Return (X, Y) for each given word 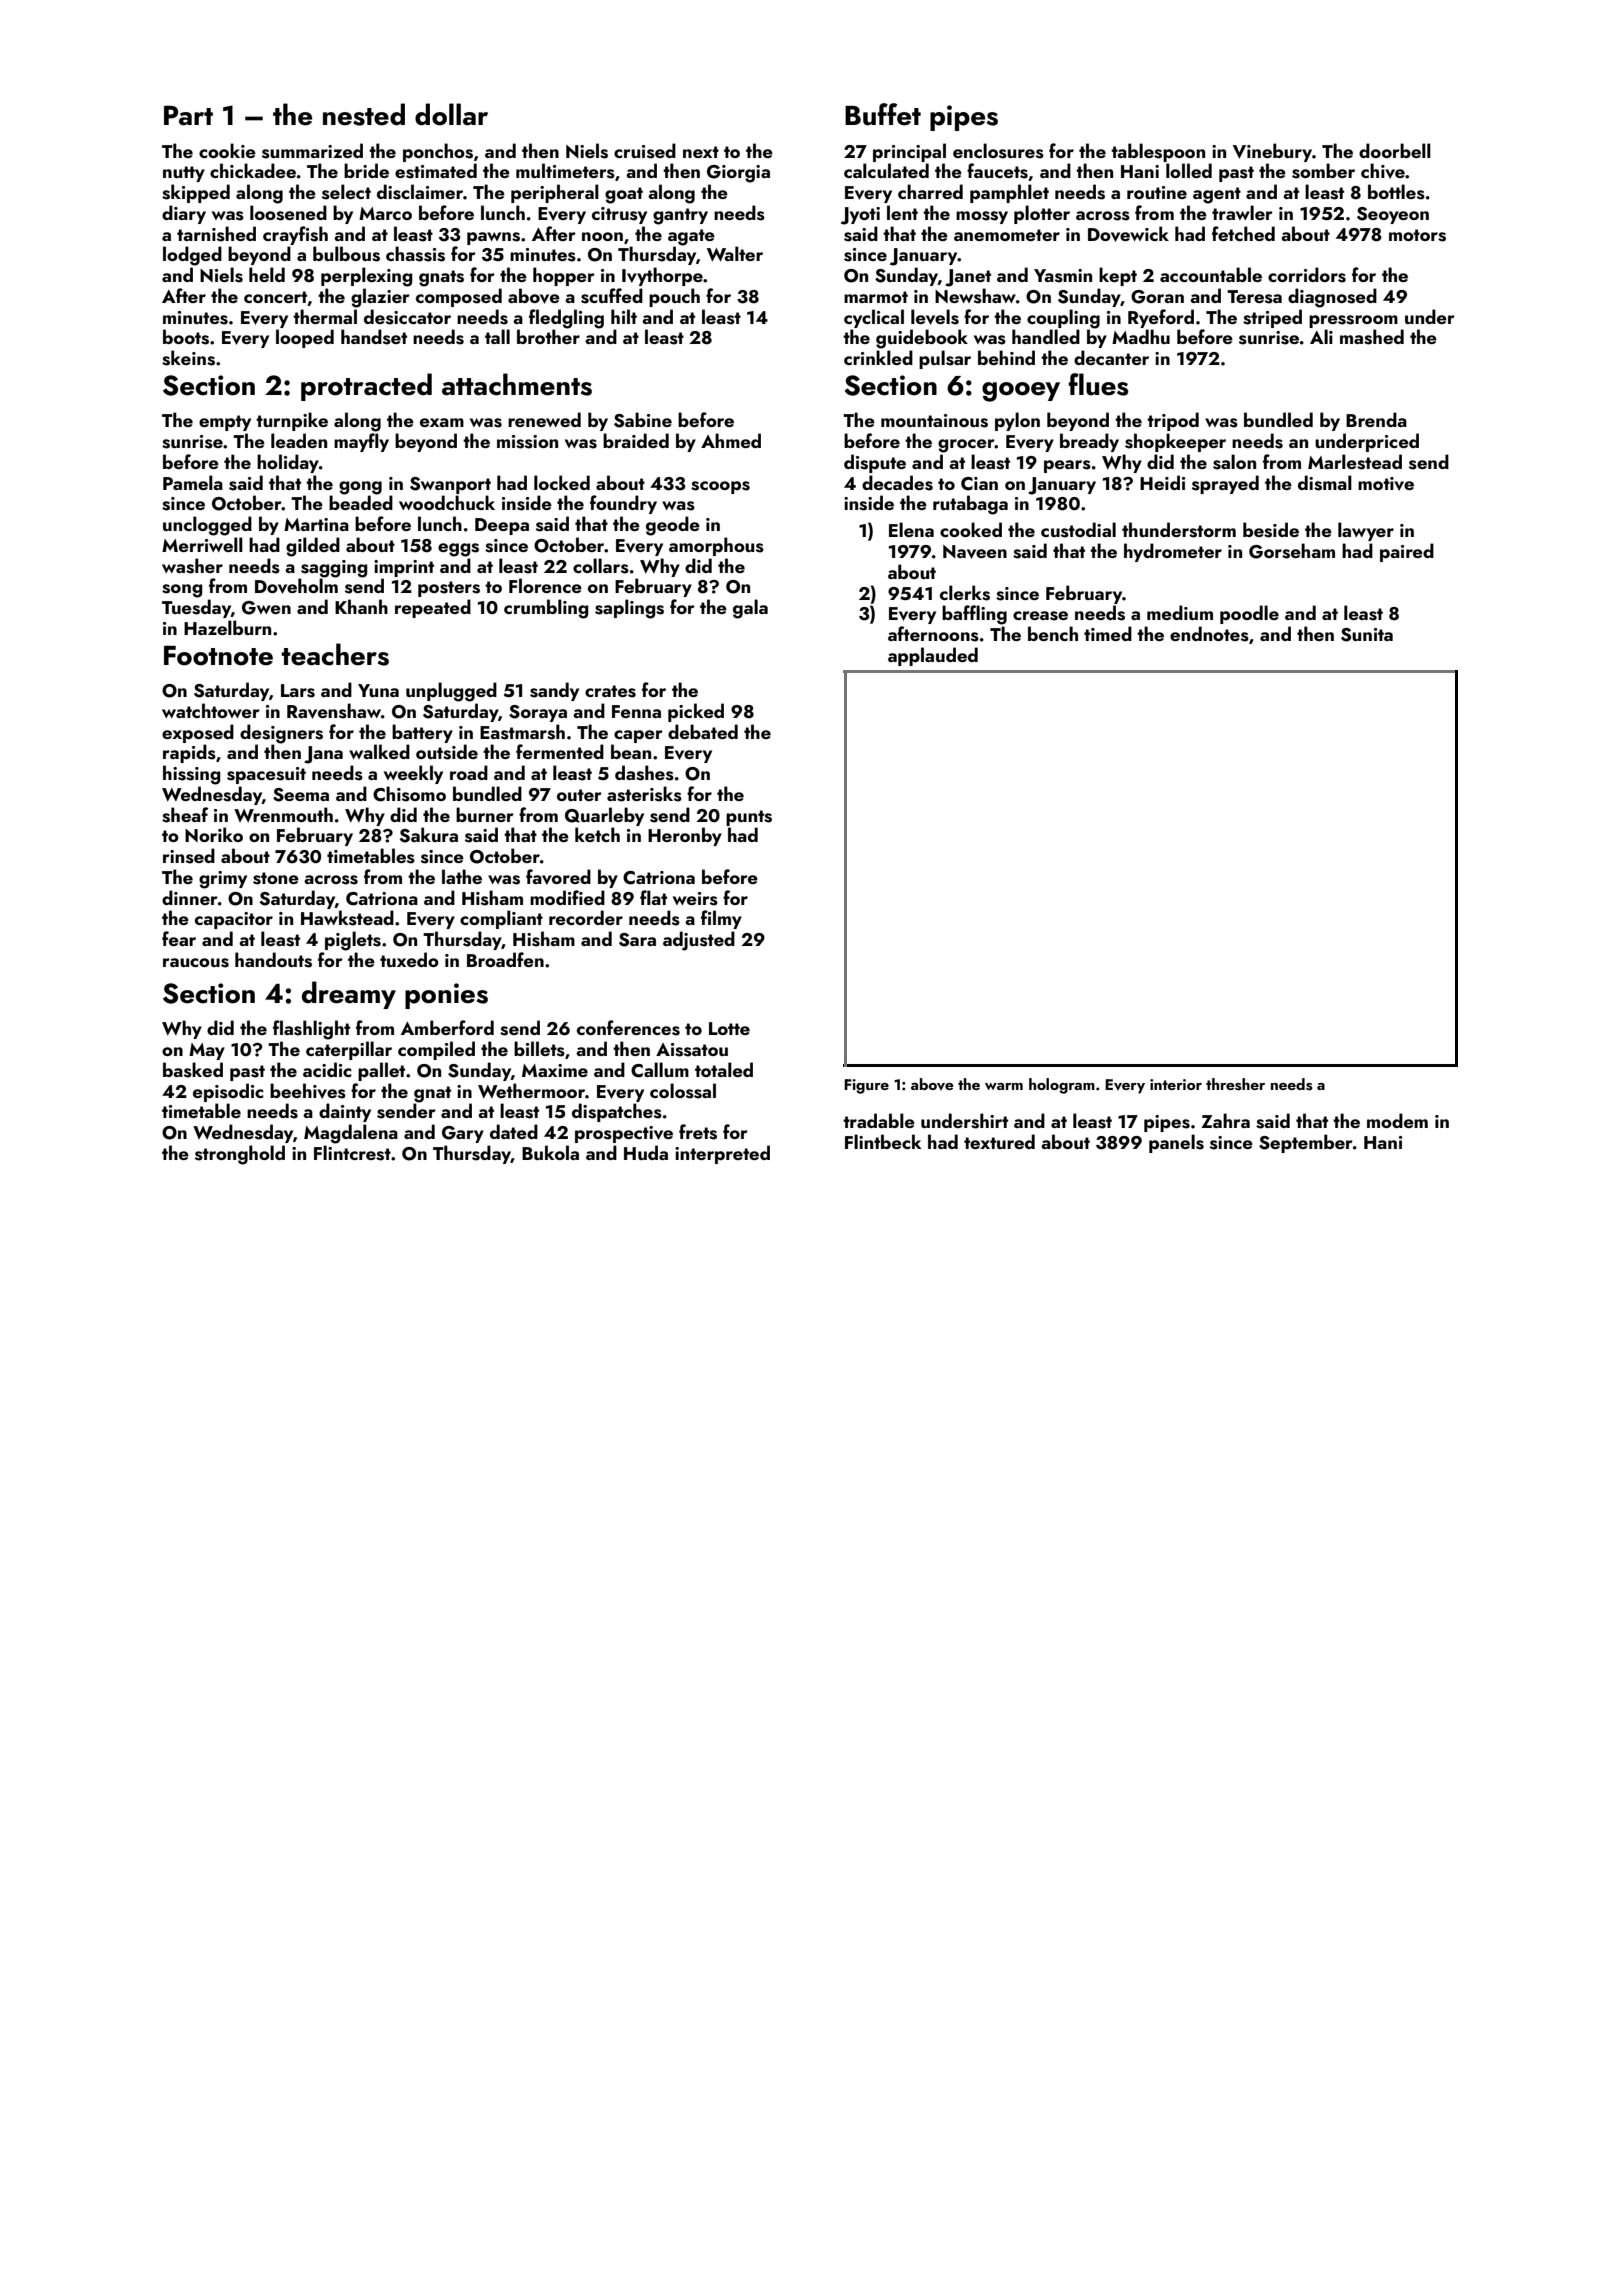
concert (276, 298)
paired (1407, 552)
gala (750, 609)
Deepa (502, 526)
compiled (436, 1050)
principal (909, 152)
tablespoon (1158, 152)
